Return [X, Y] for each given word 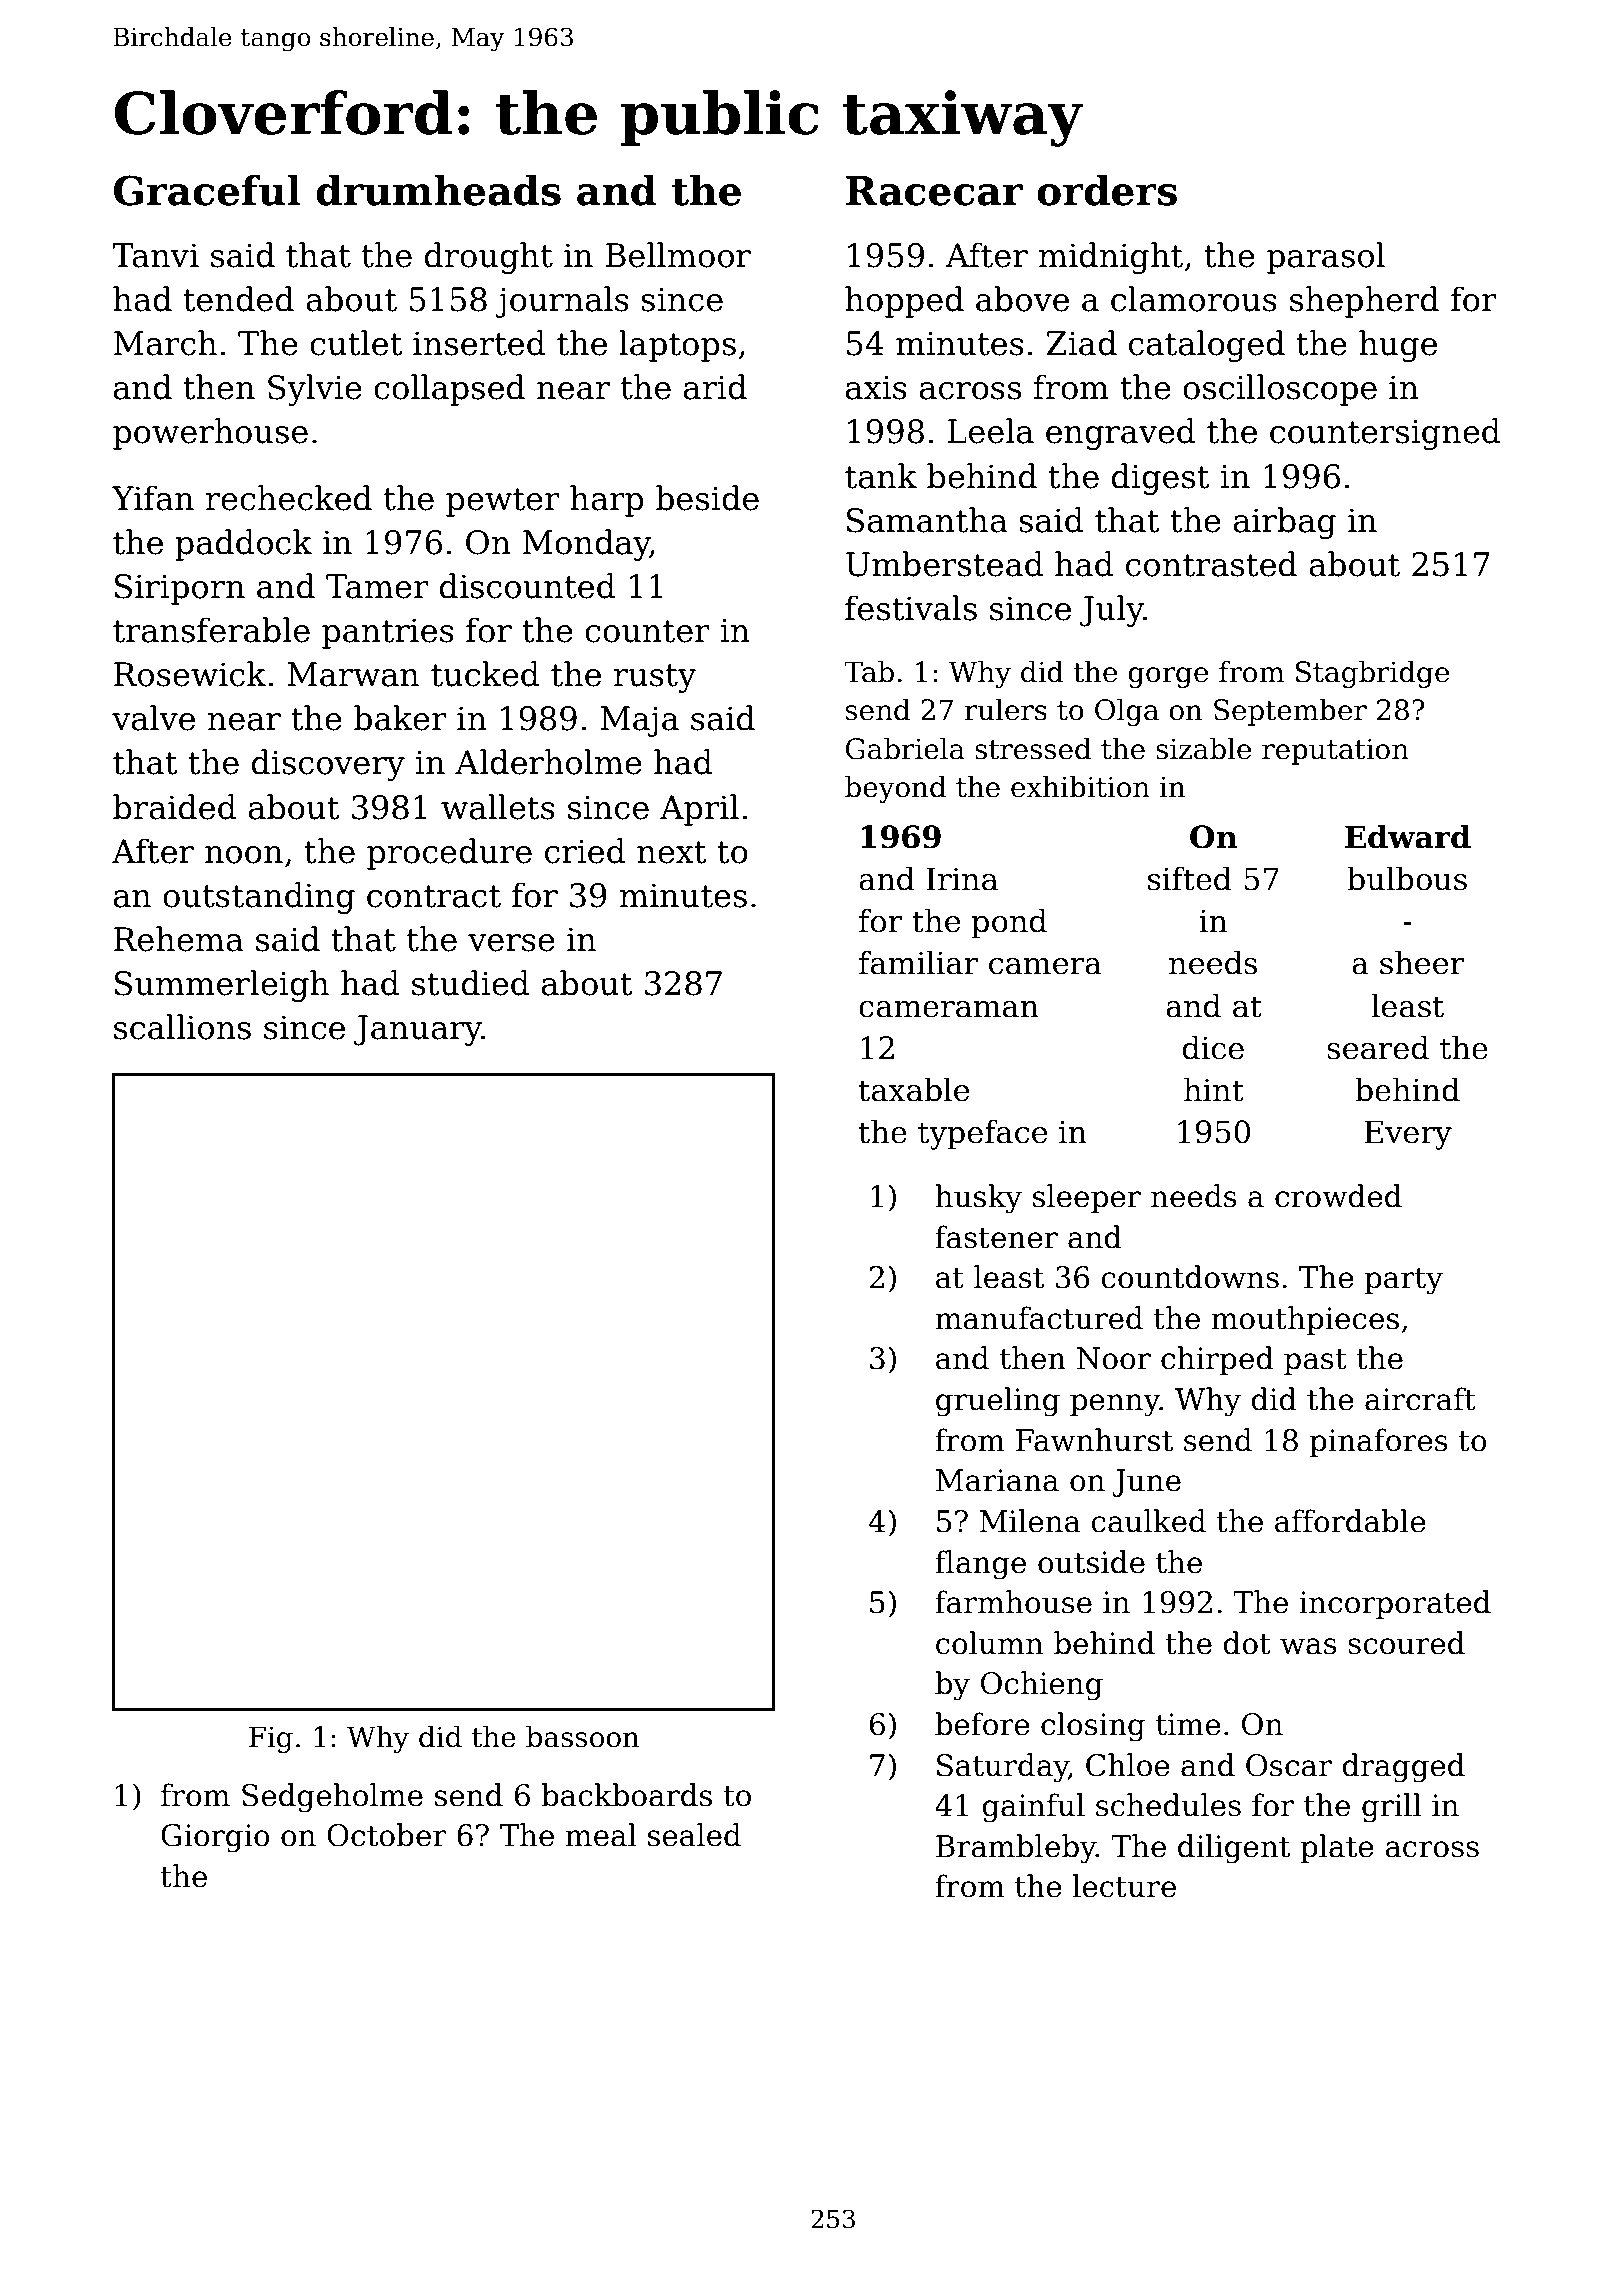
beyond [895, 789]
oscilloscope [1280, 390]
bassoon [582, 1736]
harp [607, 501]
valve [153, 718]
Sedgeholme [332, 1798]
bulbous [1407, 878]
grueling [998, 1402]
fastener [996, 1237]
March [165, 343]
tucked [485, 674]
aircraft [1420, 1399]
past [1315, 1362]
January [418, 1030]
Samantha [927, 520]
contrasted [1211, 564]
